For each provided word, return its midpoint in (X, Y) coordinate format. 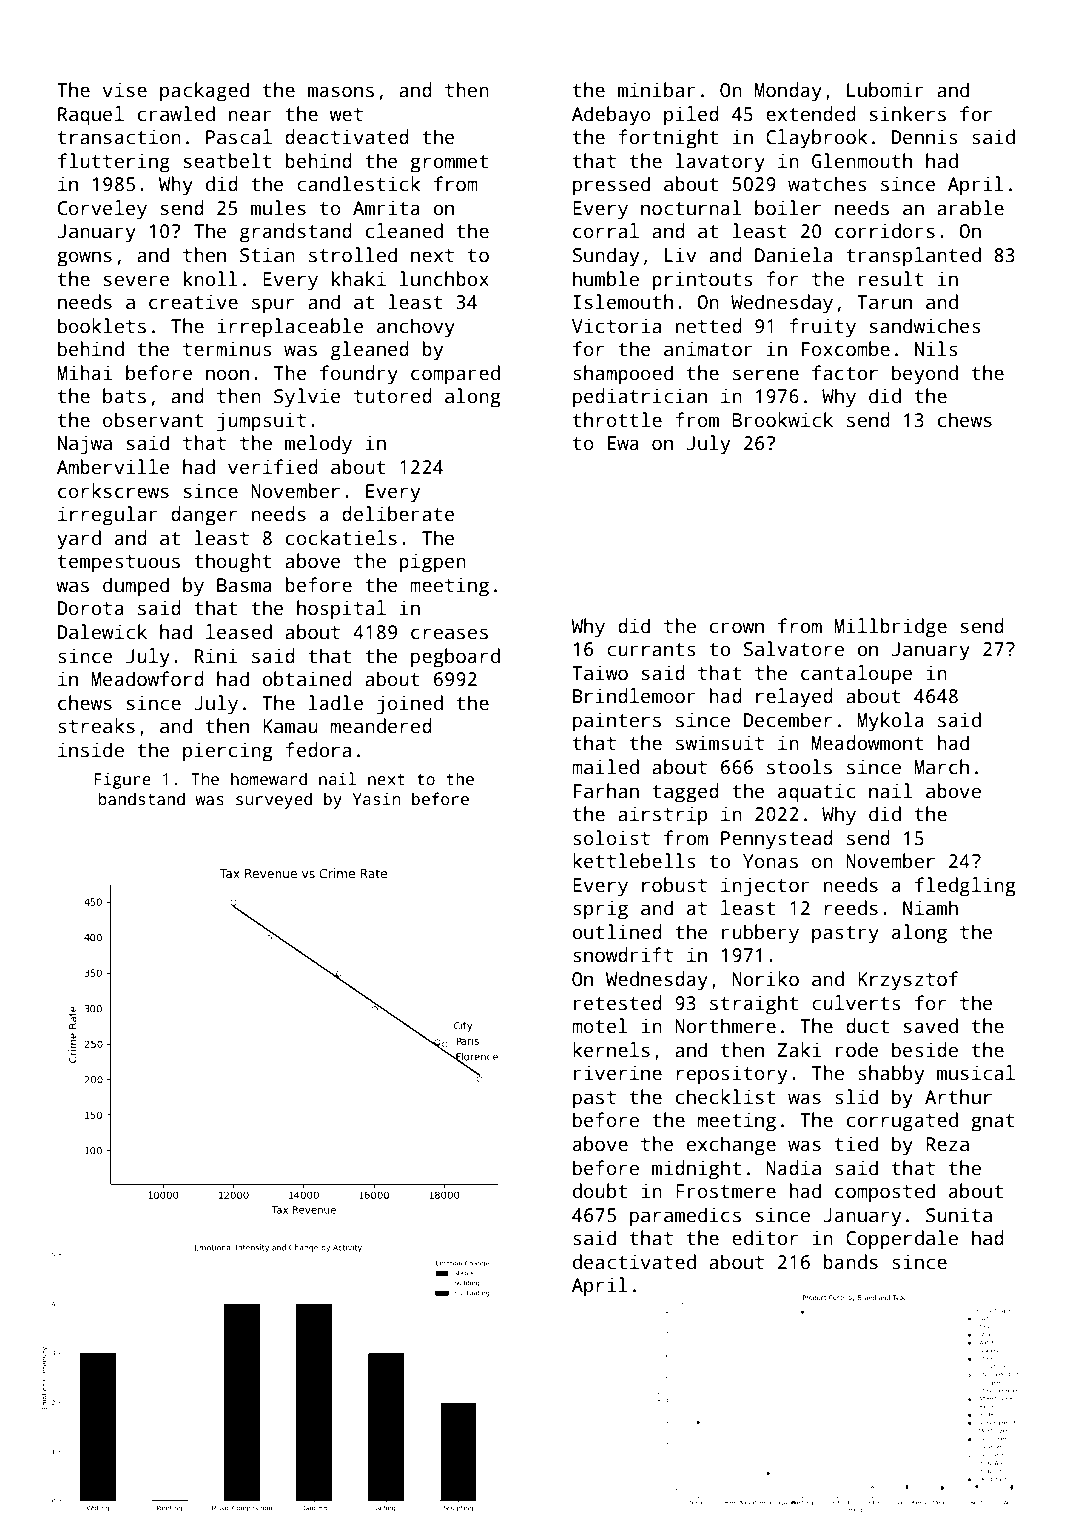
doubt (600, 1191)
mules (278, 208)
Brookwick (782, 420)
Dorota (91, 608)
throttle (617, 420)
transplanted (913, 257)
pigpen (432, 563)
